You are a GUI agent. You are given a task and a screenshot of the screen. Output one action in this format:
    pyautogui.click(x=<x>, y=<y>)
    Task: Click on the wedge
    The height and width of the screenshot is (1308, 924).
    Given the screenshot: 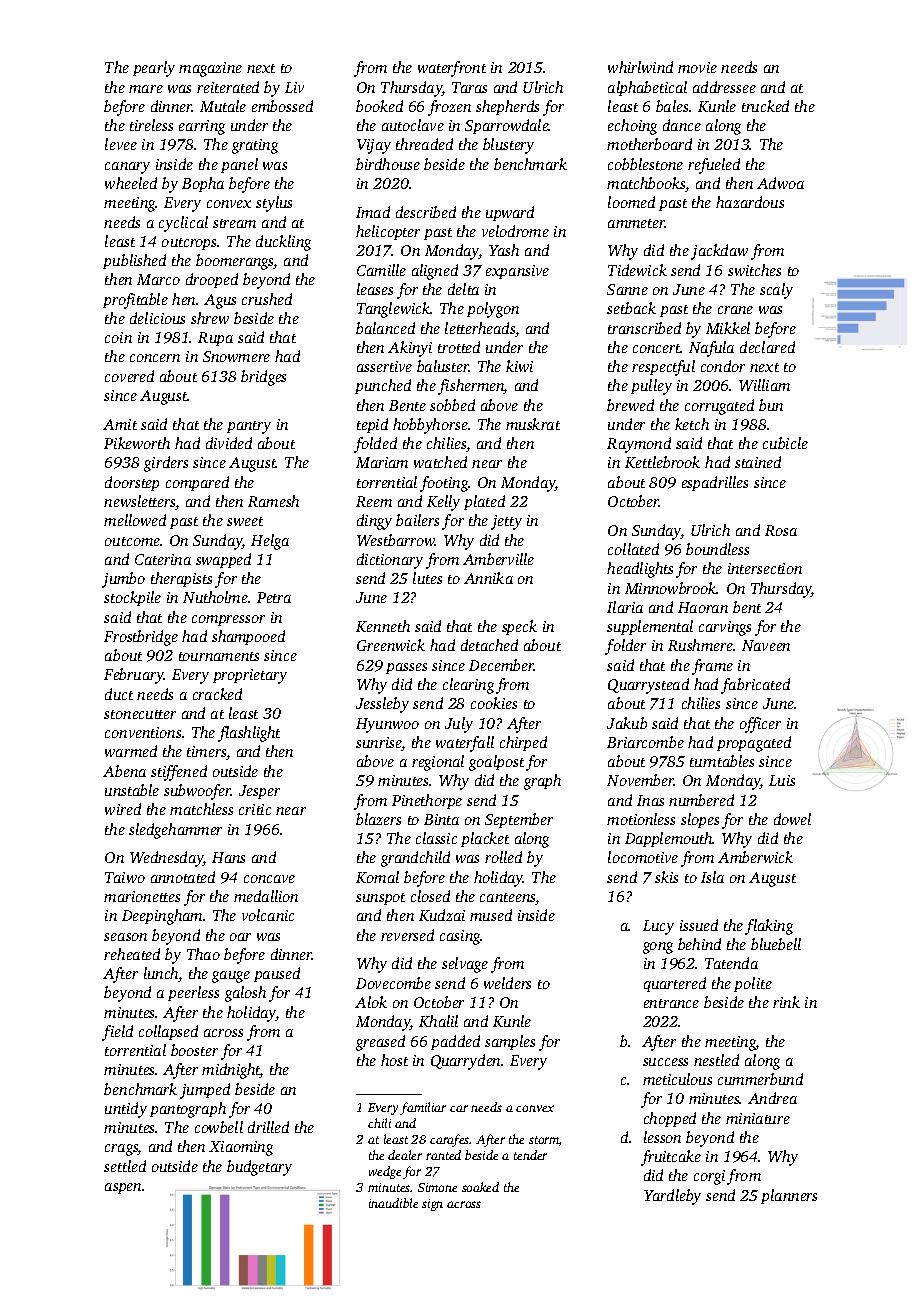 What is the action you would take?
    pyautogui.click(x=385, y=1172)
